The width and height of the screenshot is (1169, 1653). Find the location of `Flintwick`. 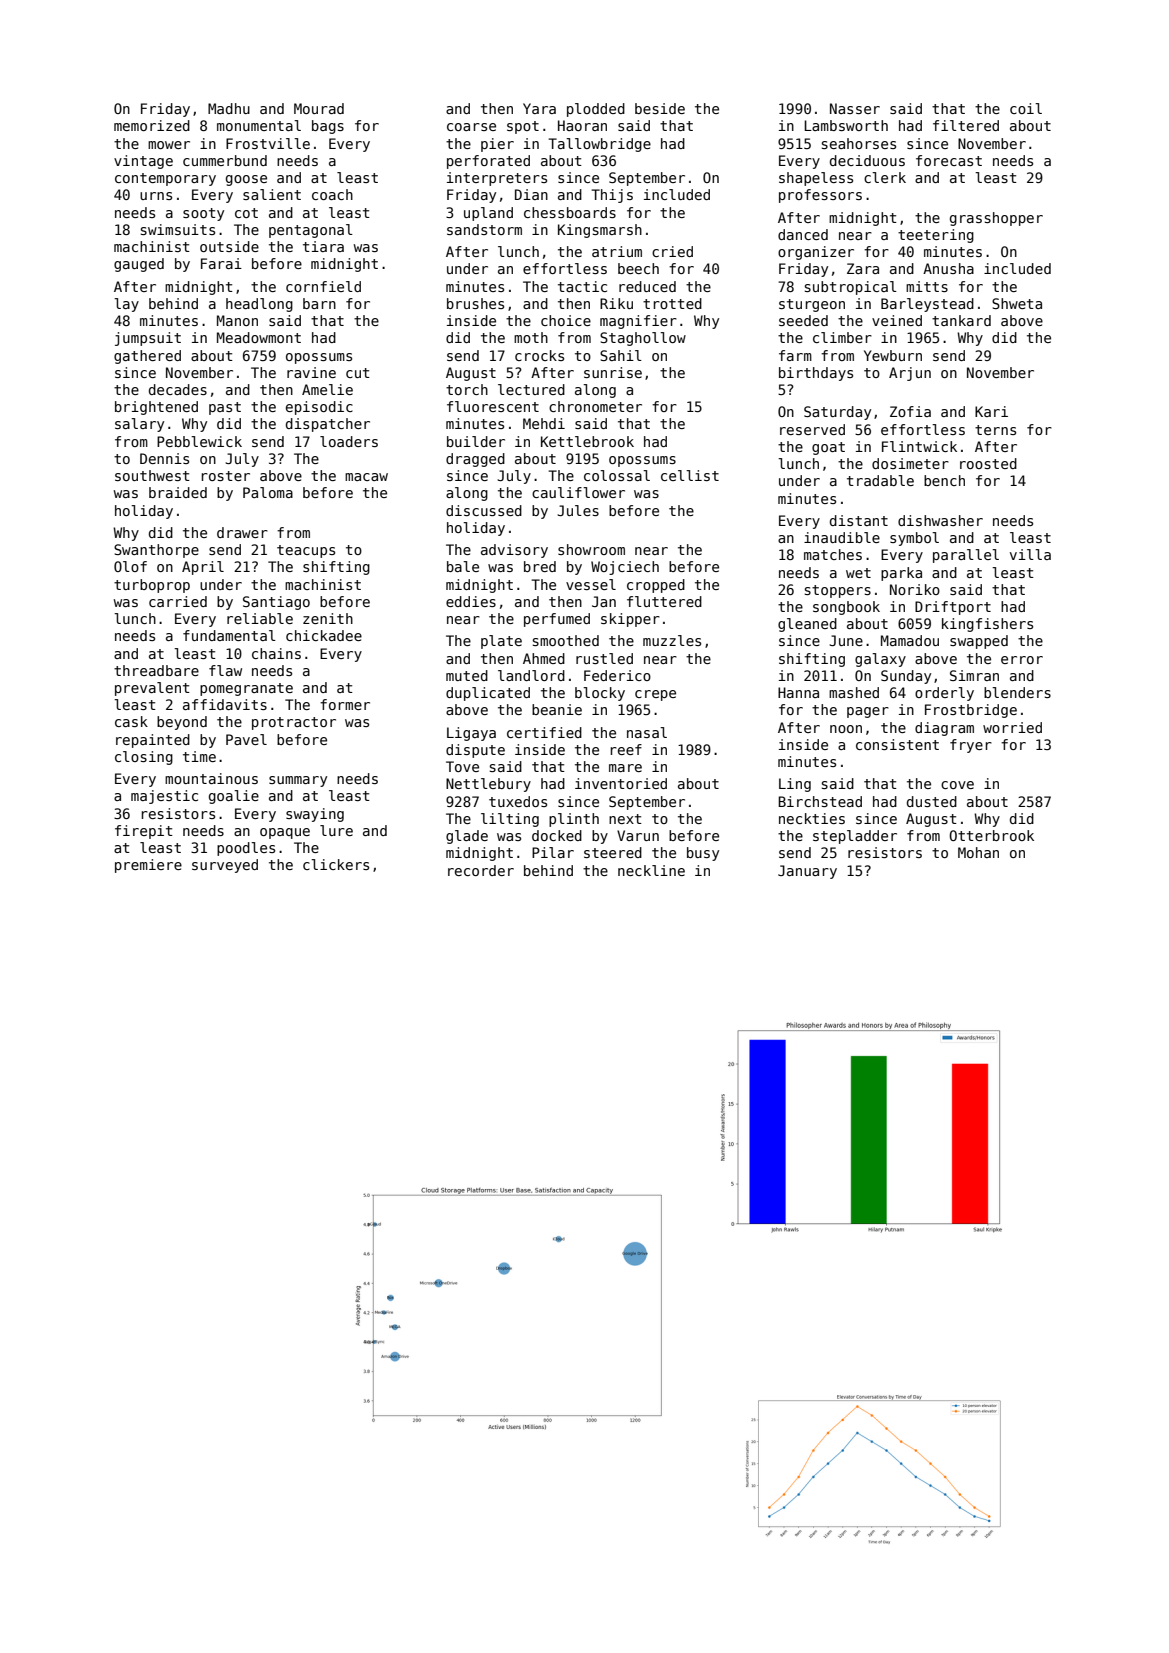

Flintwick is located at coordinates (919, 446).
